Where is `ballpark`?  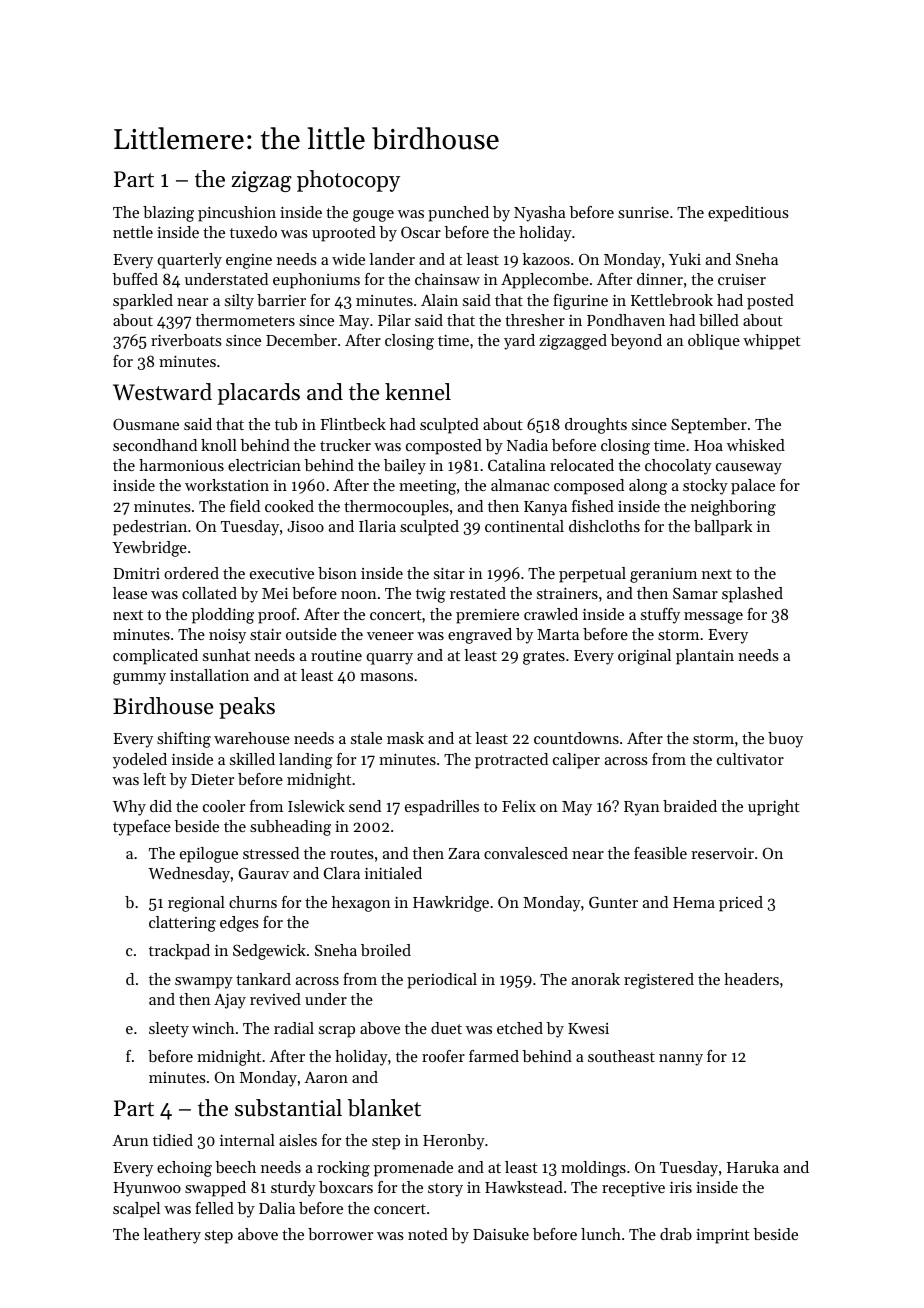 ballpark is located at coordinates (723, 528).
